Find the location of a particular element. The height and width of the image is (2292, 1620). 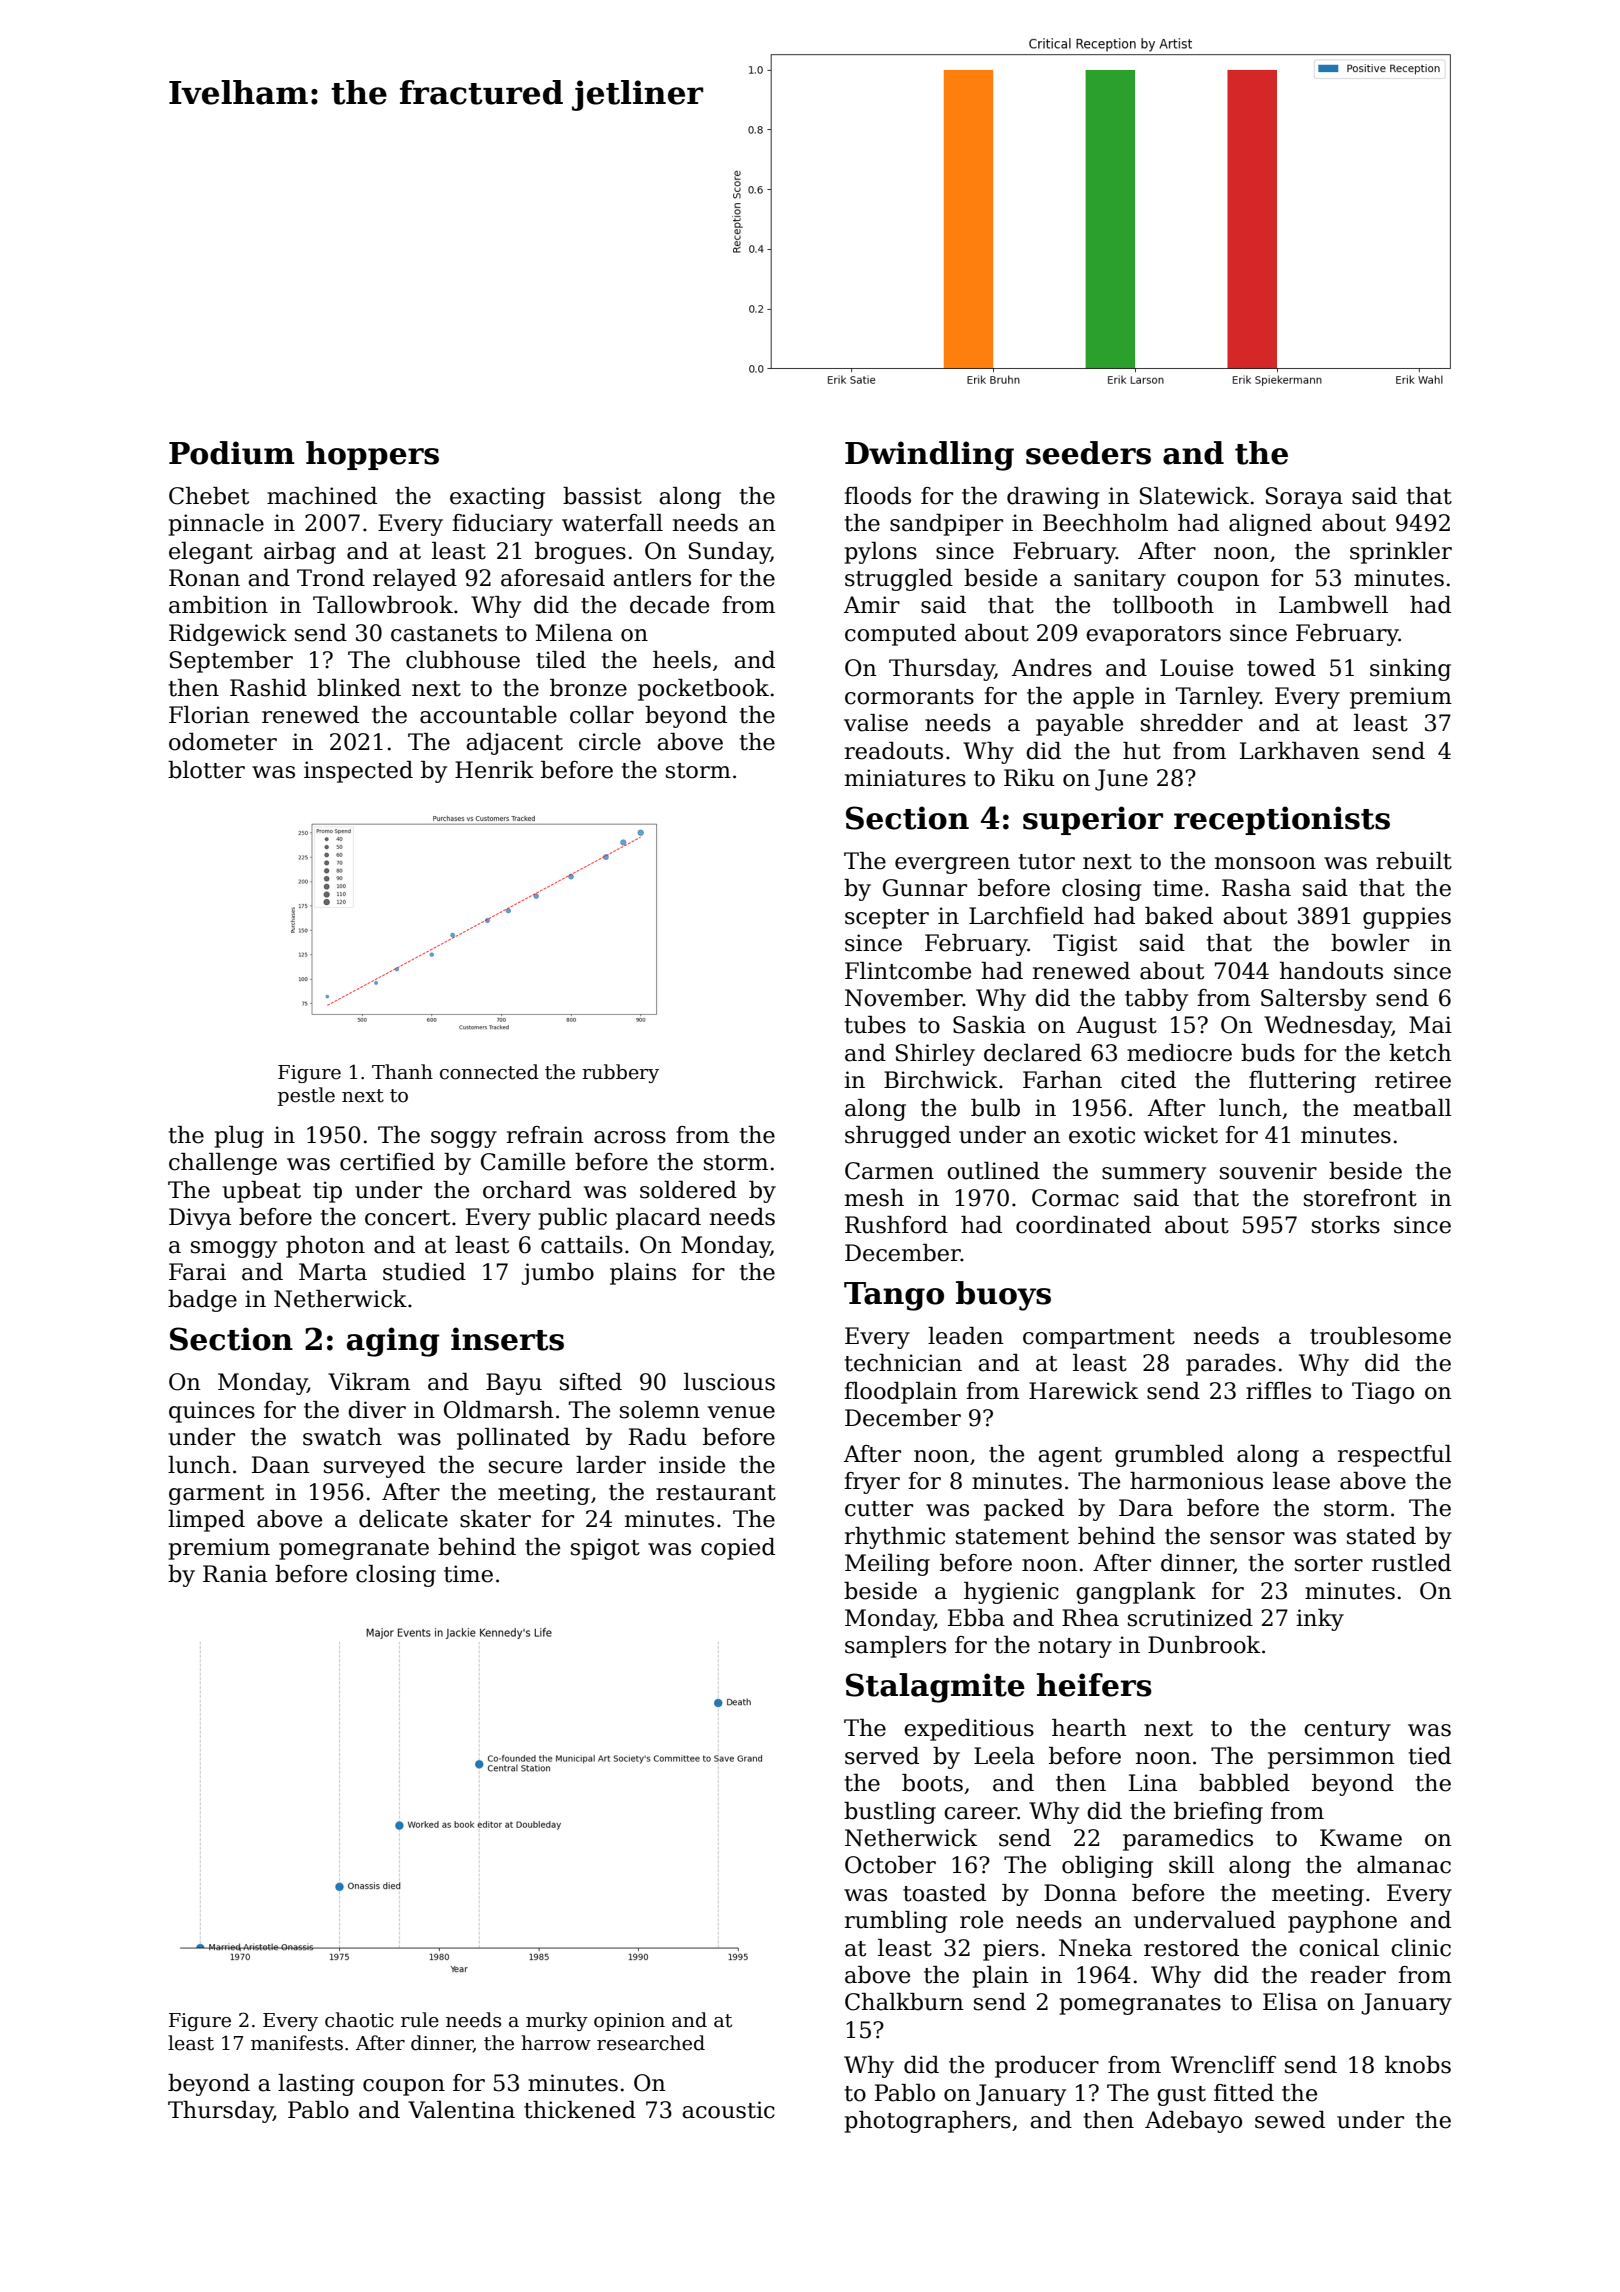

guppies is located at coordinates (1407, 918).
